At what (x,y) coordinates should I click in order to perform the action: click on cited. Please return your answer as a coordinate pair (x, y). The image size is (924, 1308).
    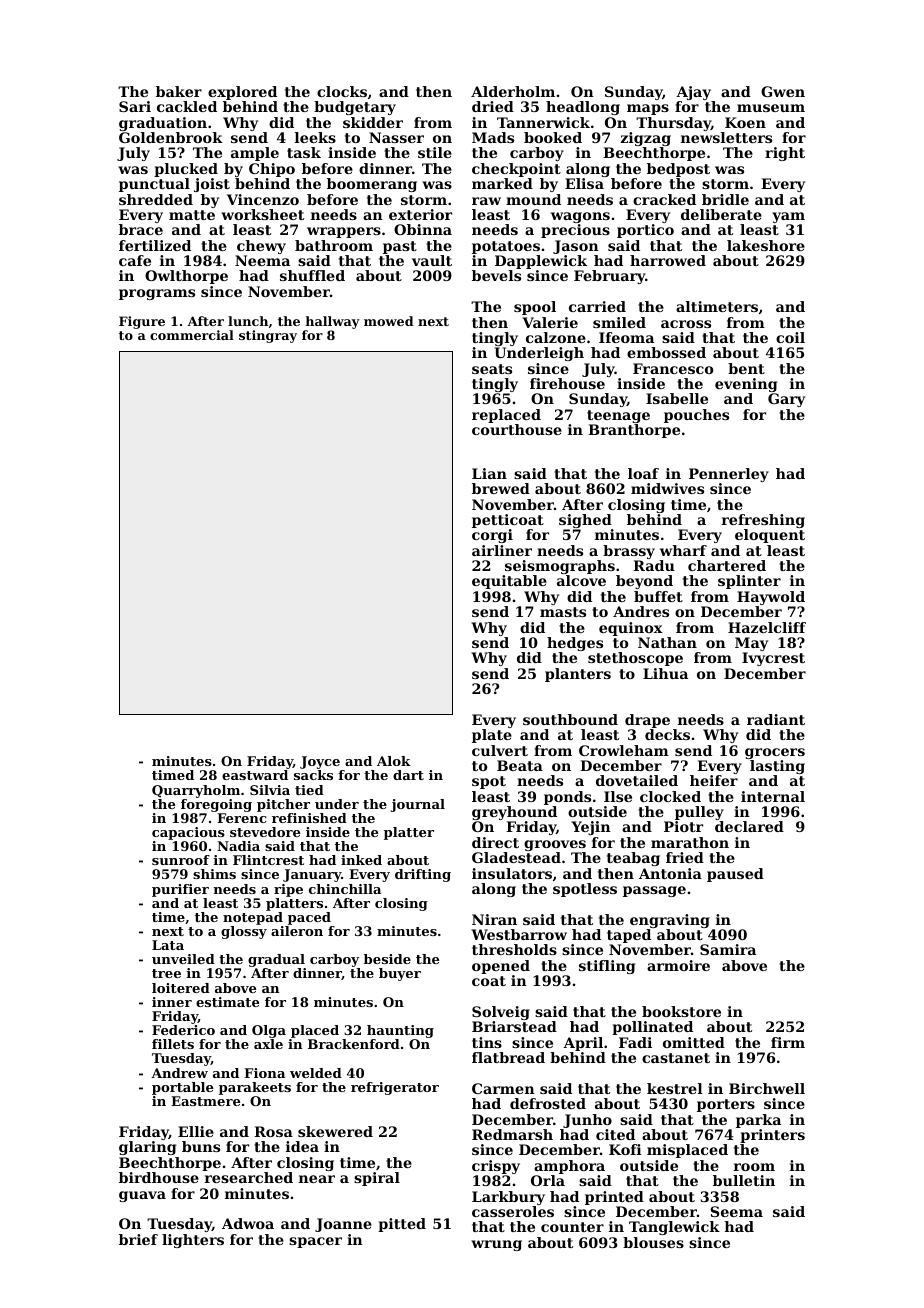
    Looking at the image, I should click on (615, 1134).
